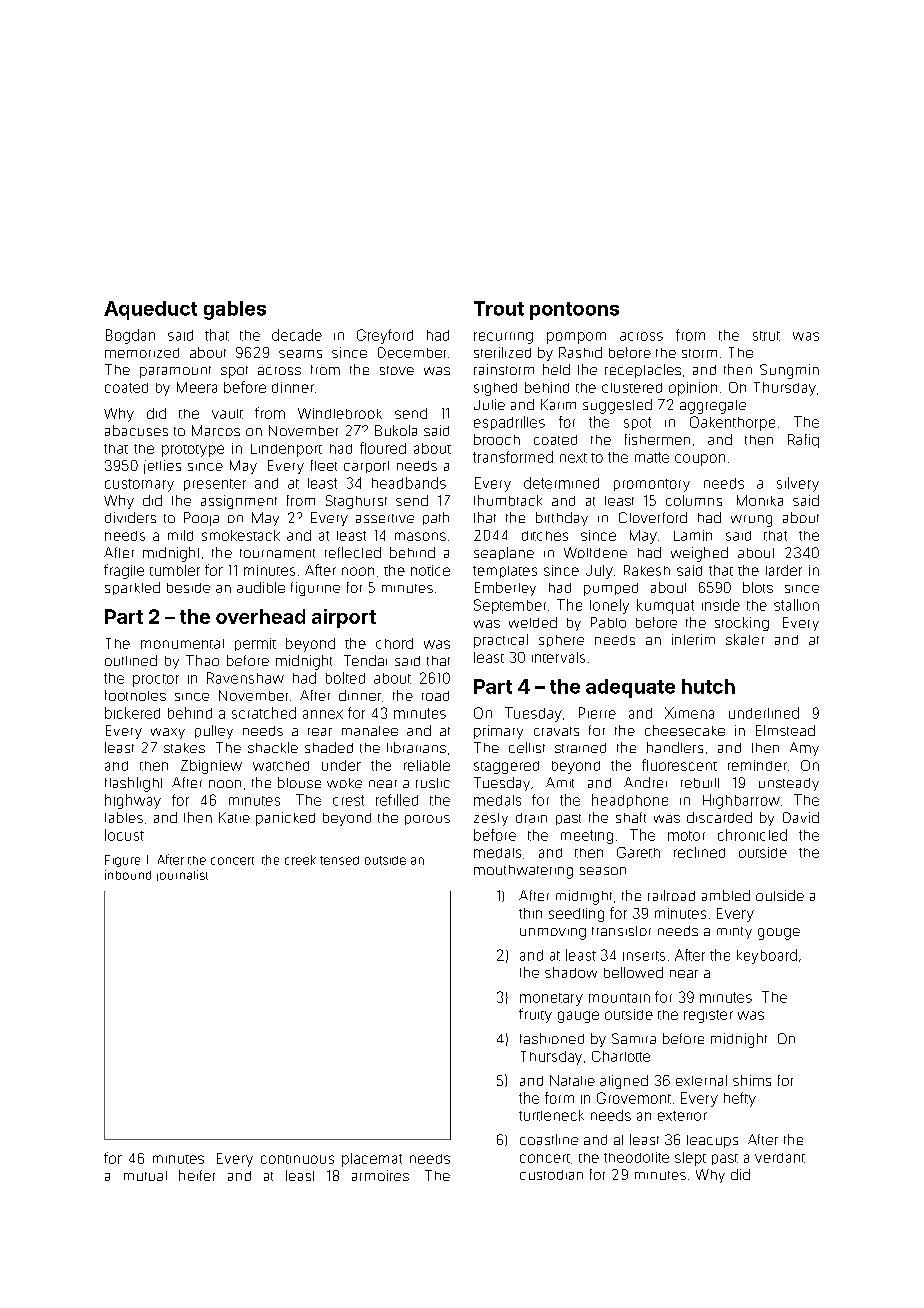 The image size is (924, 1308). What do you see at coordinates (780, 1158) in the document?
I see `verdant` at bounding box center [780, 1158].
